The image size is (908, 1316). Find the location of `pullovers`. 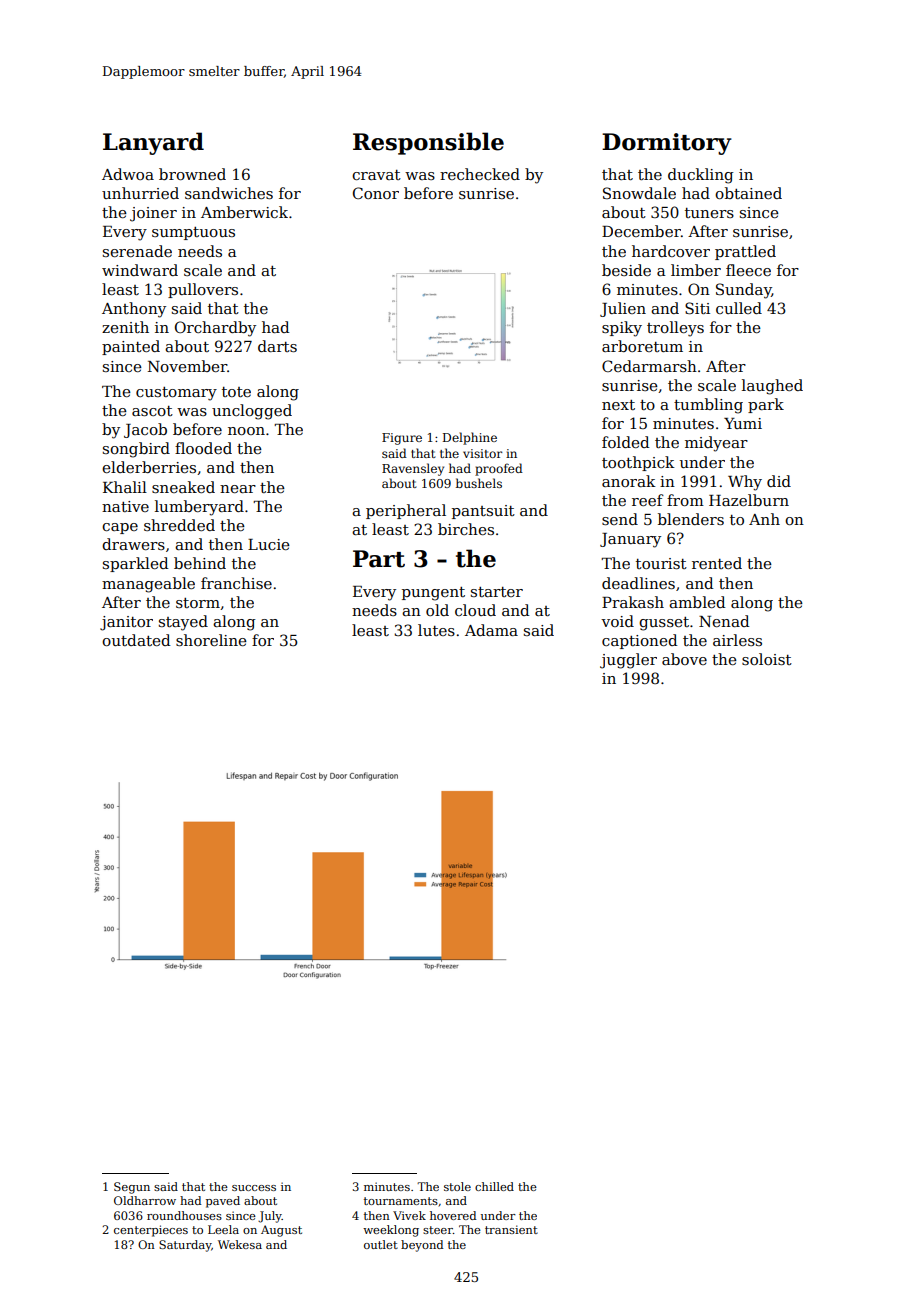

pullovers is located at coordinates (203, 290).
